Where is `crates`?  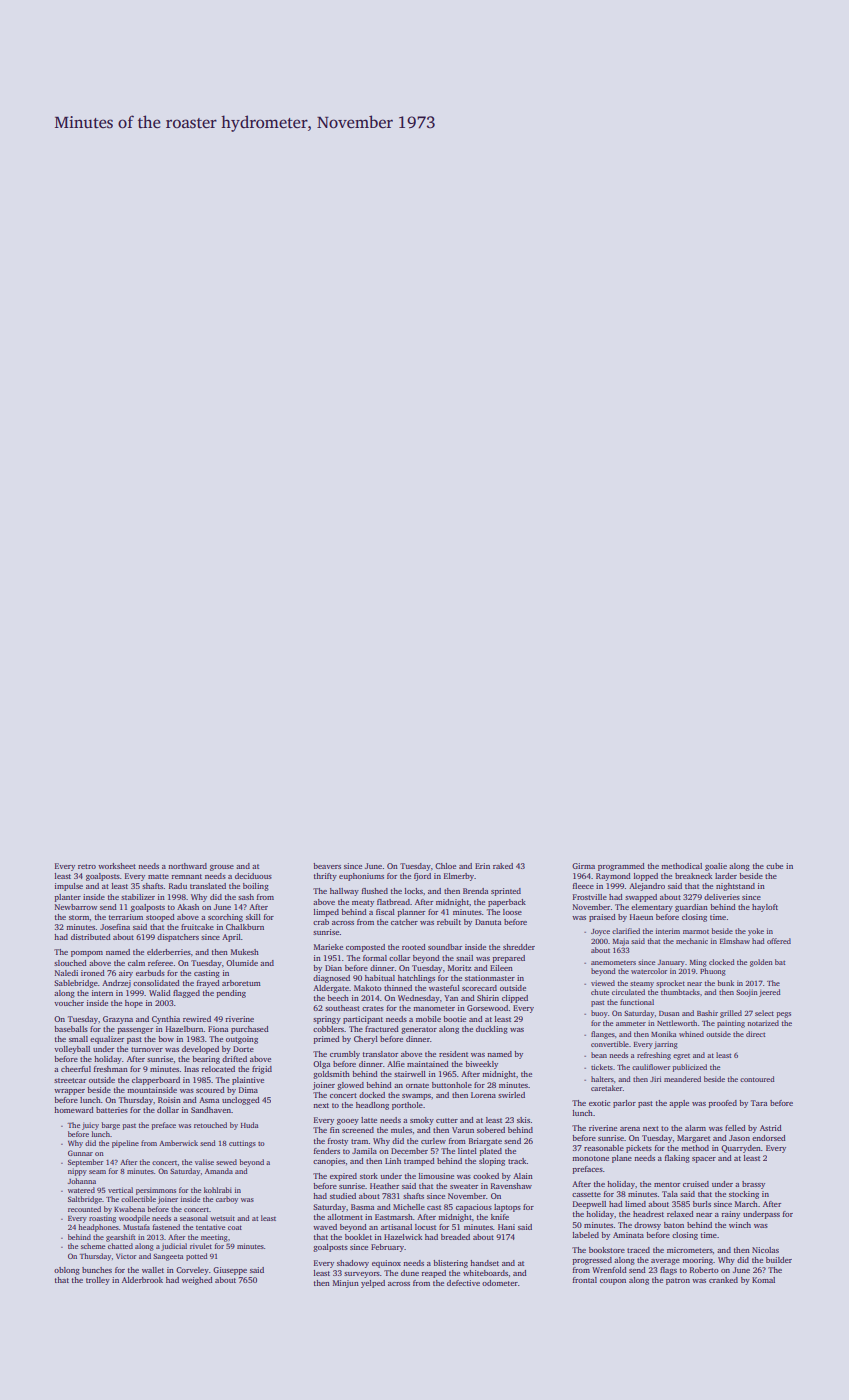
crates is located at coordinates (373, 1008).
